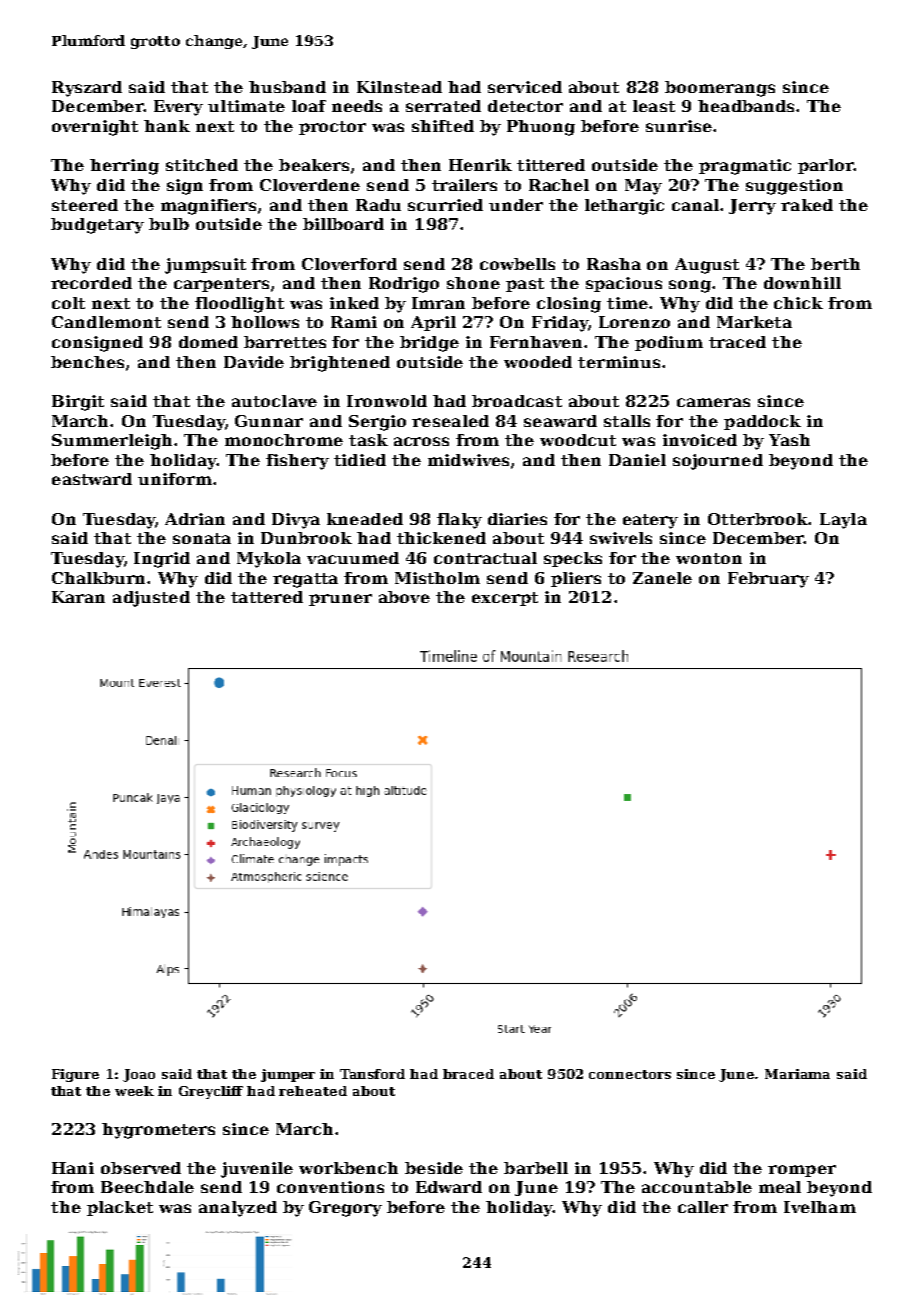 This image has height=1314, width=924. What do you see at coordinates (551, 165) in the image?
I see `tittered` at bounding box center [551, 165].
